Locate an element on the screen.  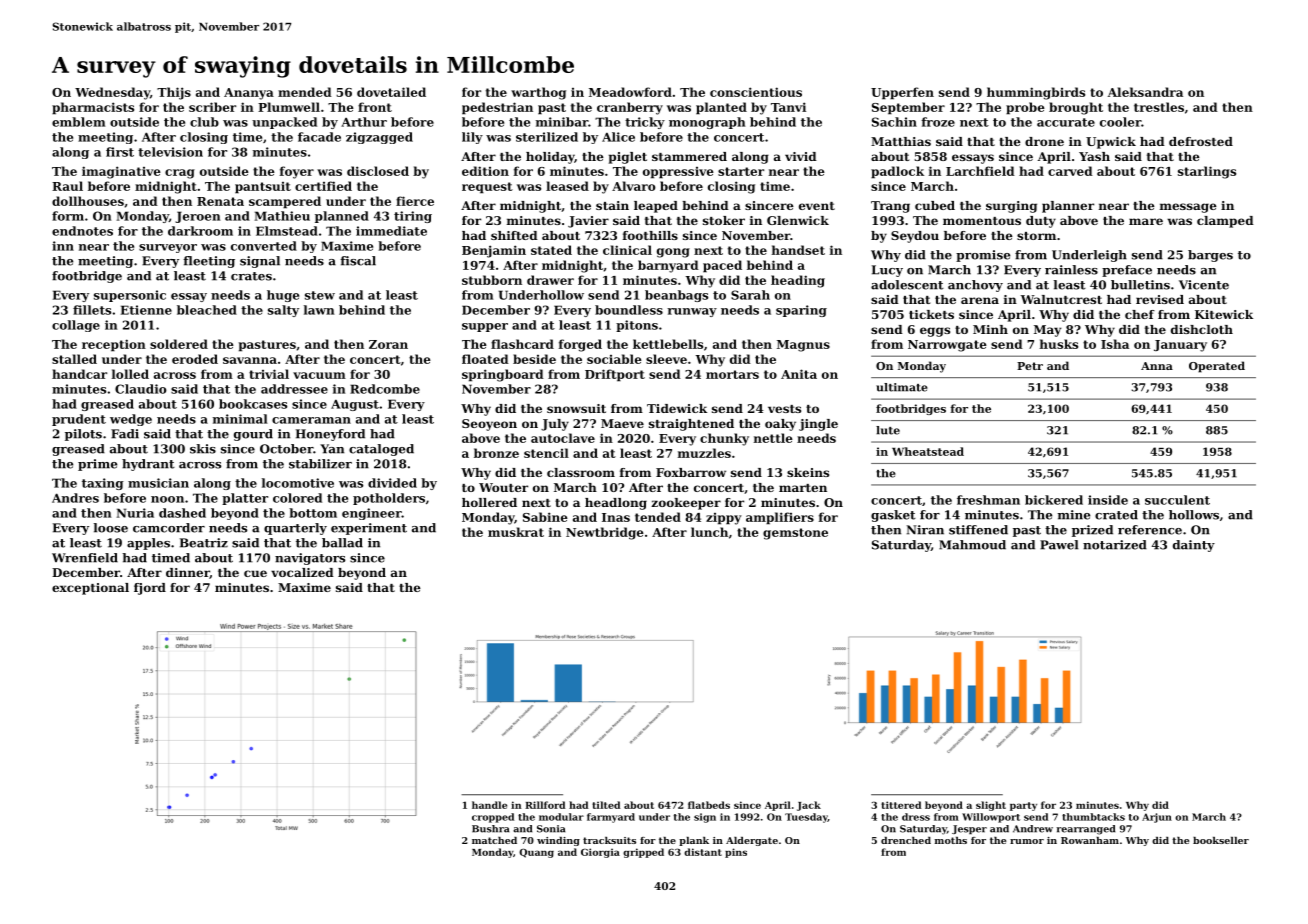
pharmacists is located at coordinates (93, 108).
